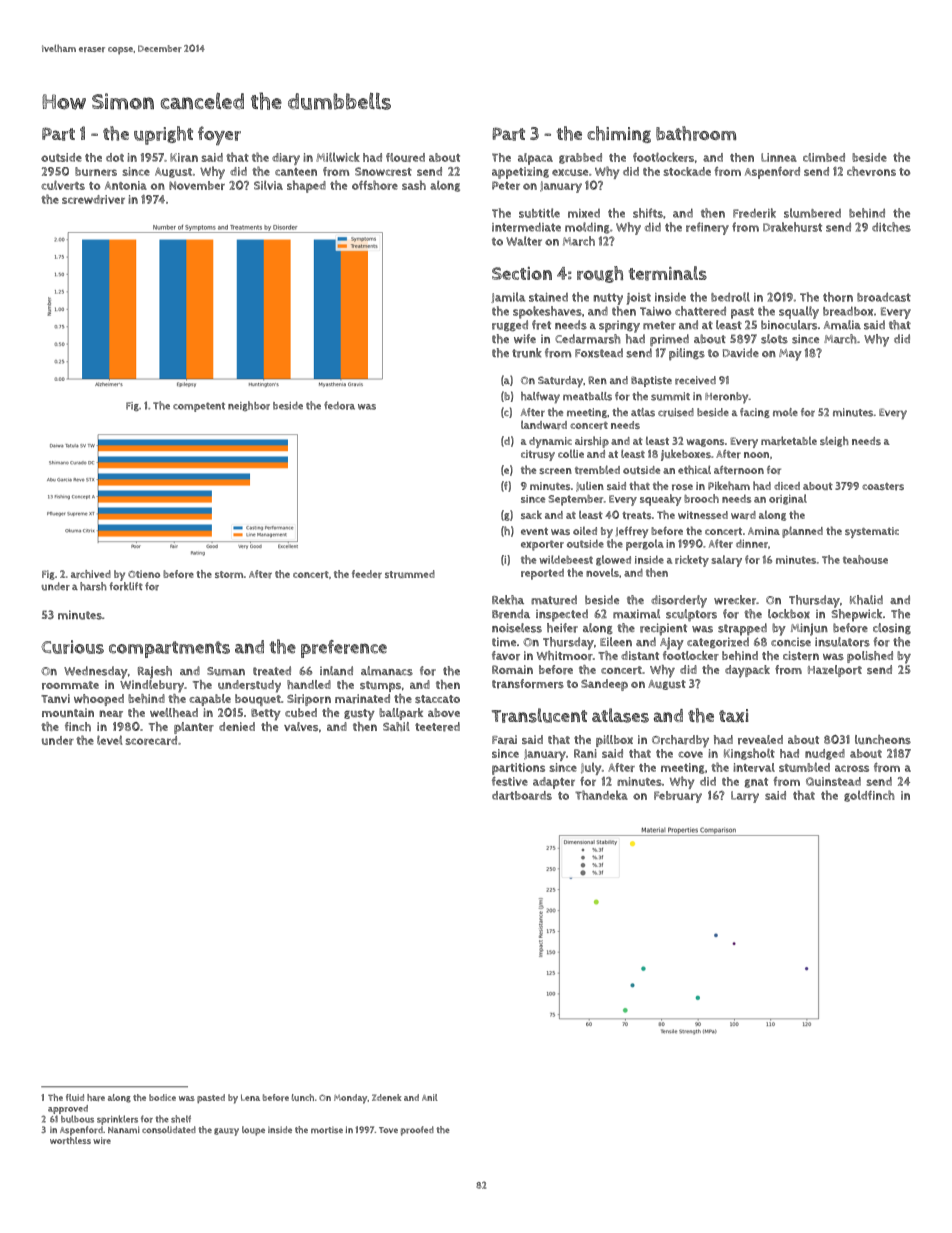 This document has width=952, height=1233. Describe the element at coordinates (580, 158) in the document. I see `grabbed` at that location.
